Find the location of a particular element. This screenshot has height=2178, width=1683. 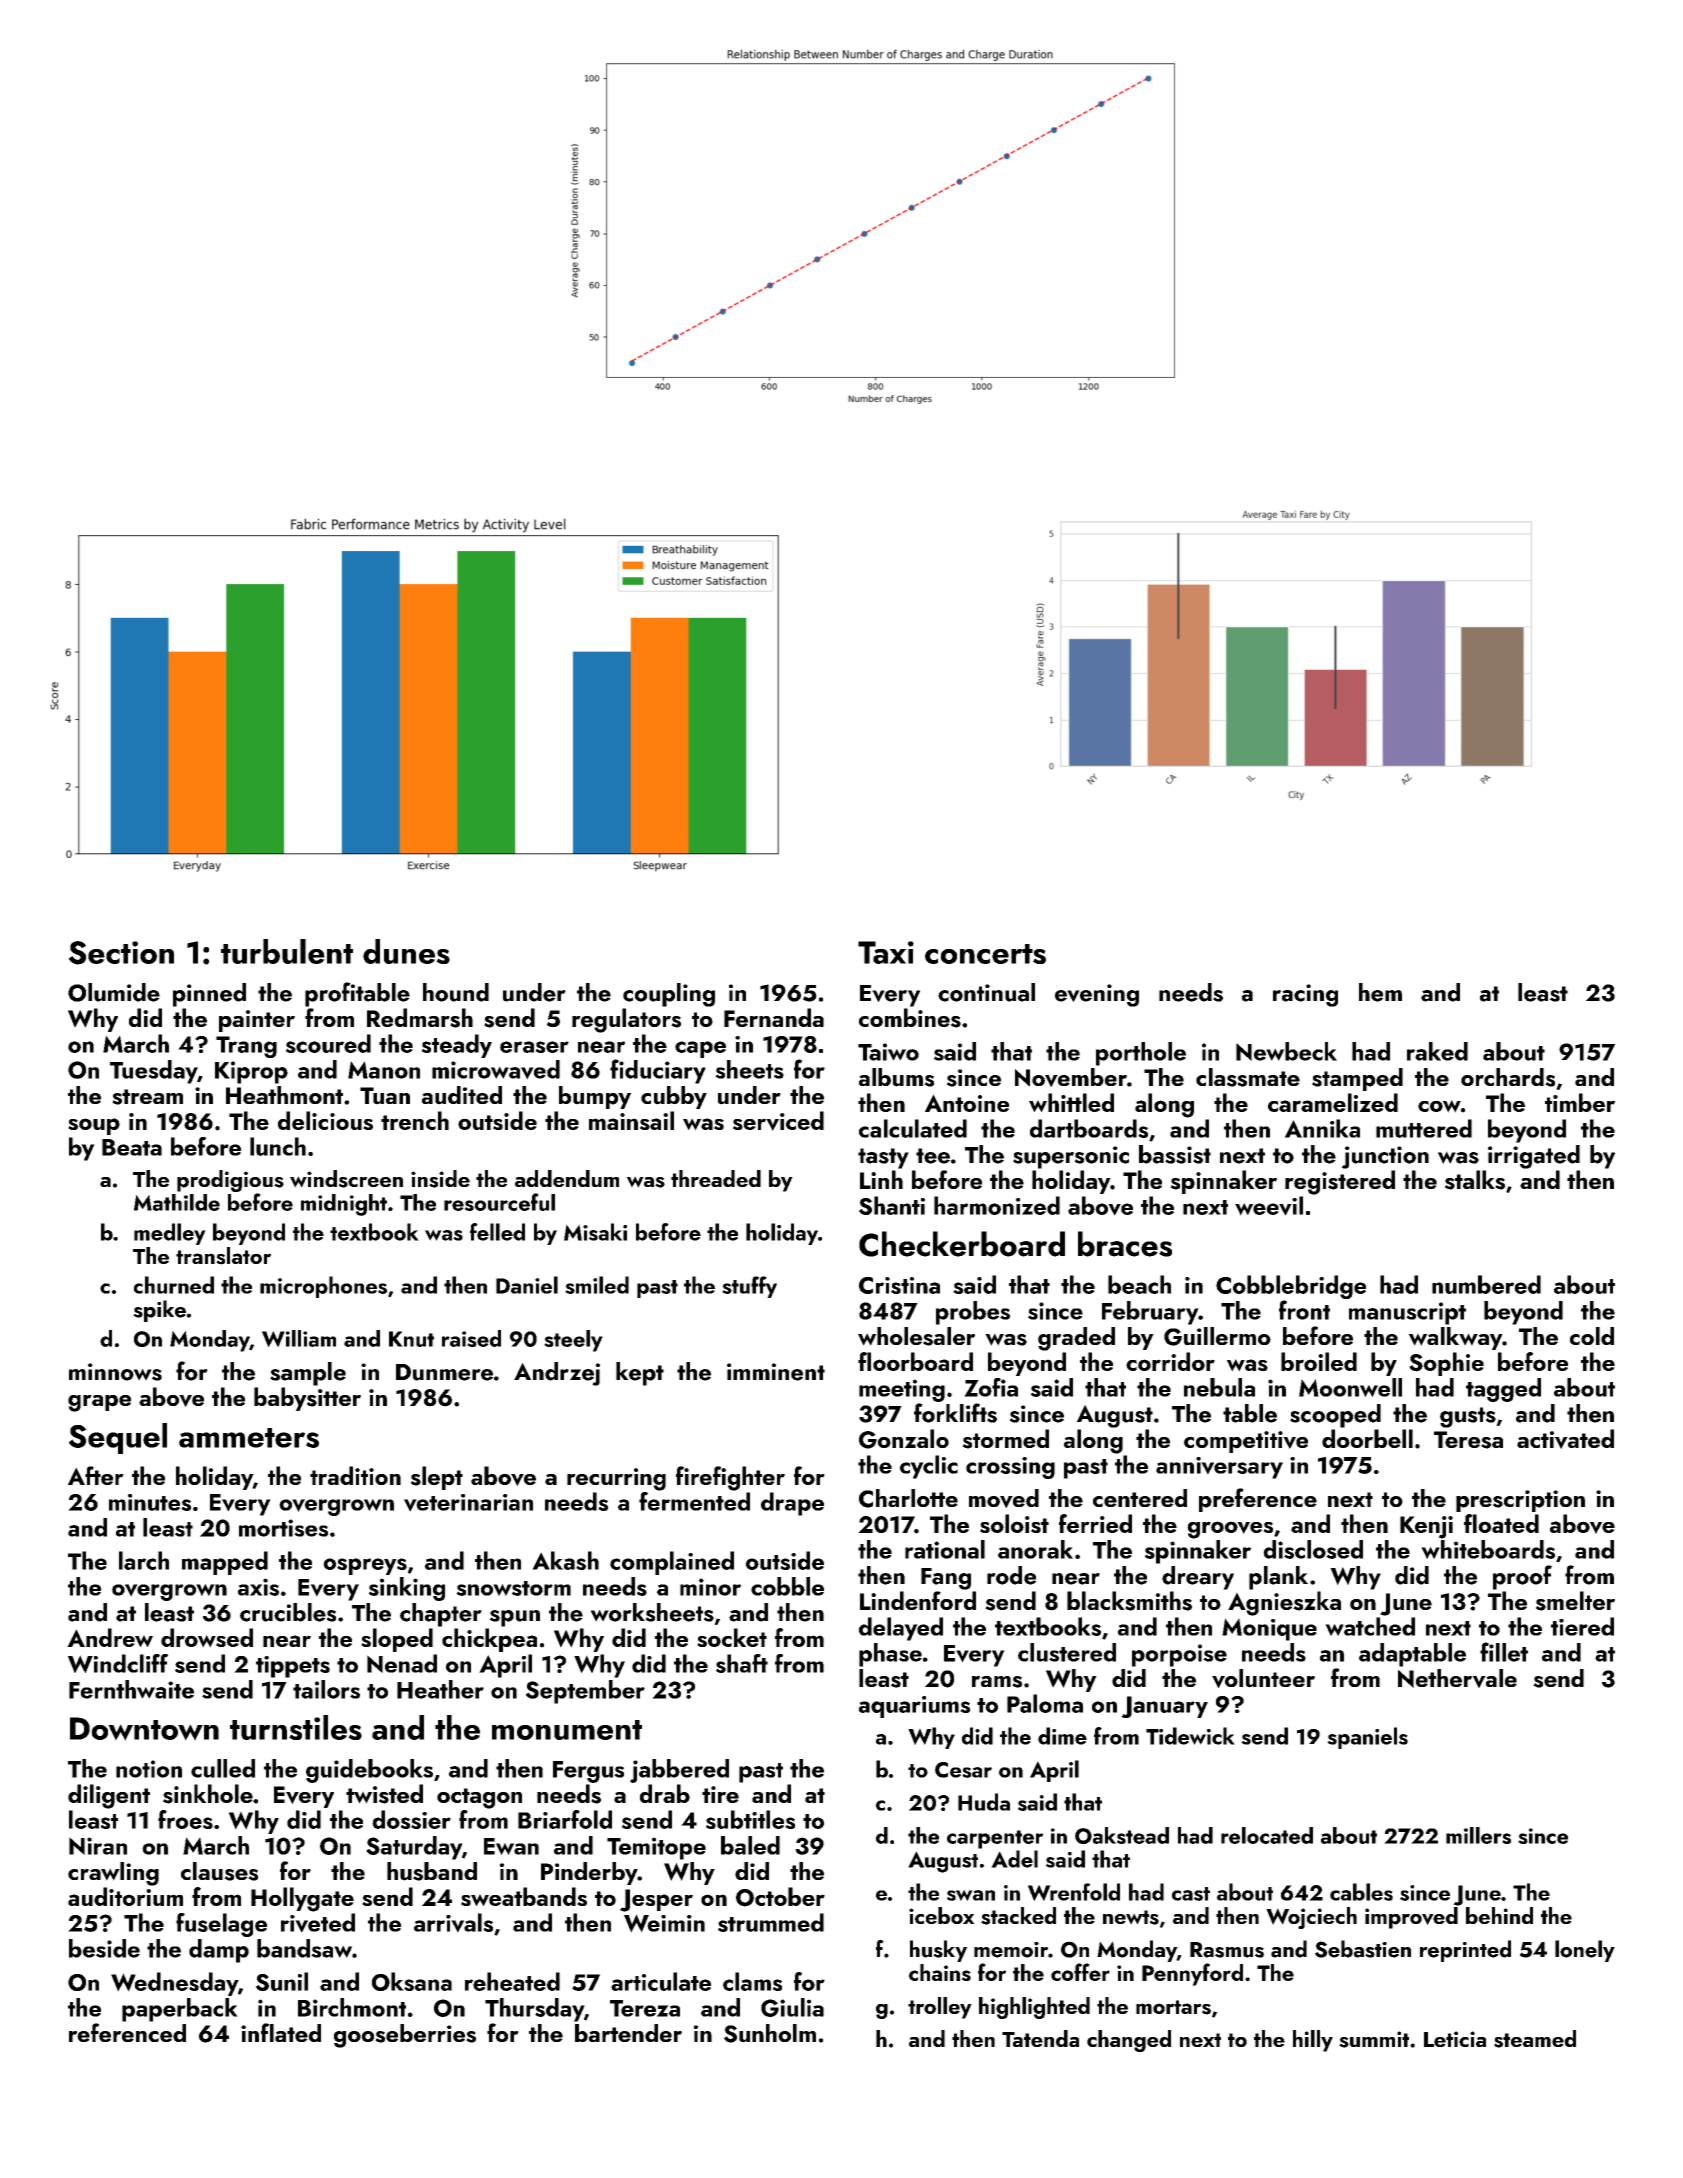

behind is located at coordinates (1499, 1915).
